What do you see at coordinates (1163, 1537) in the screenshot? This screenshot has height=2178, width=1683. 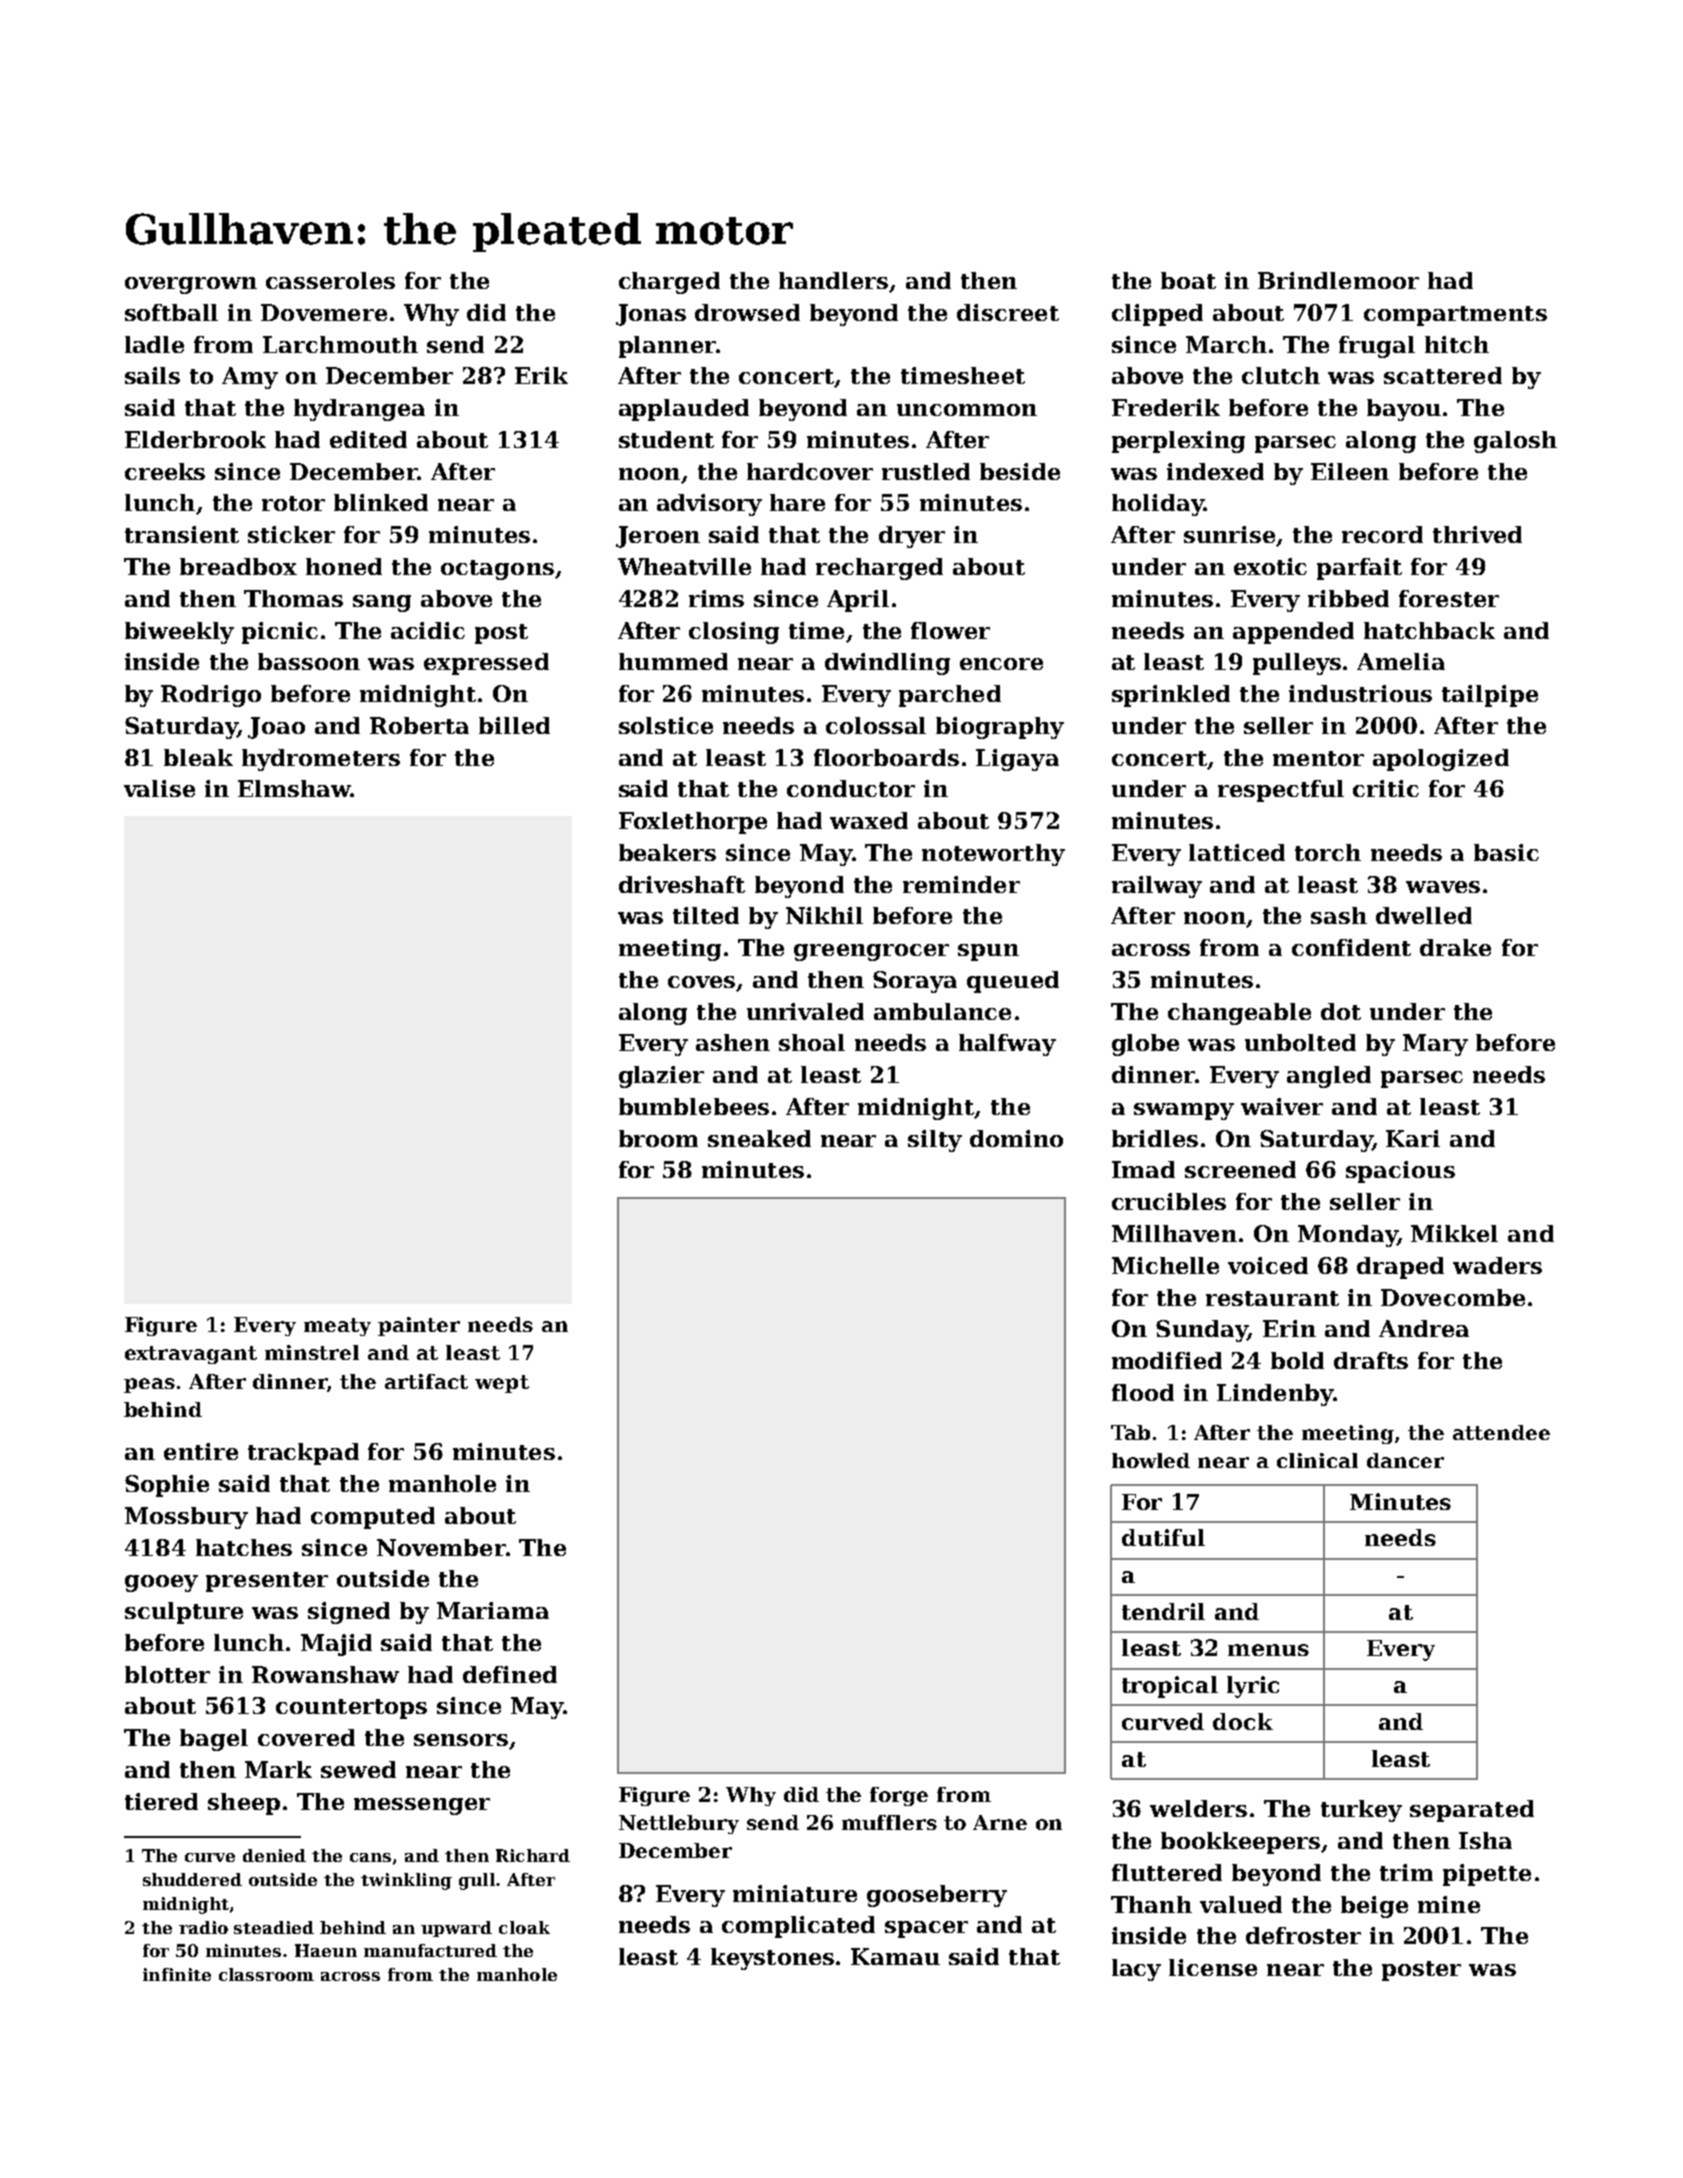 I see `dutiful` at bounding box center [1163, 1537].
